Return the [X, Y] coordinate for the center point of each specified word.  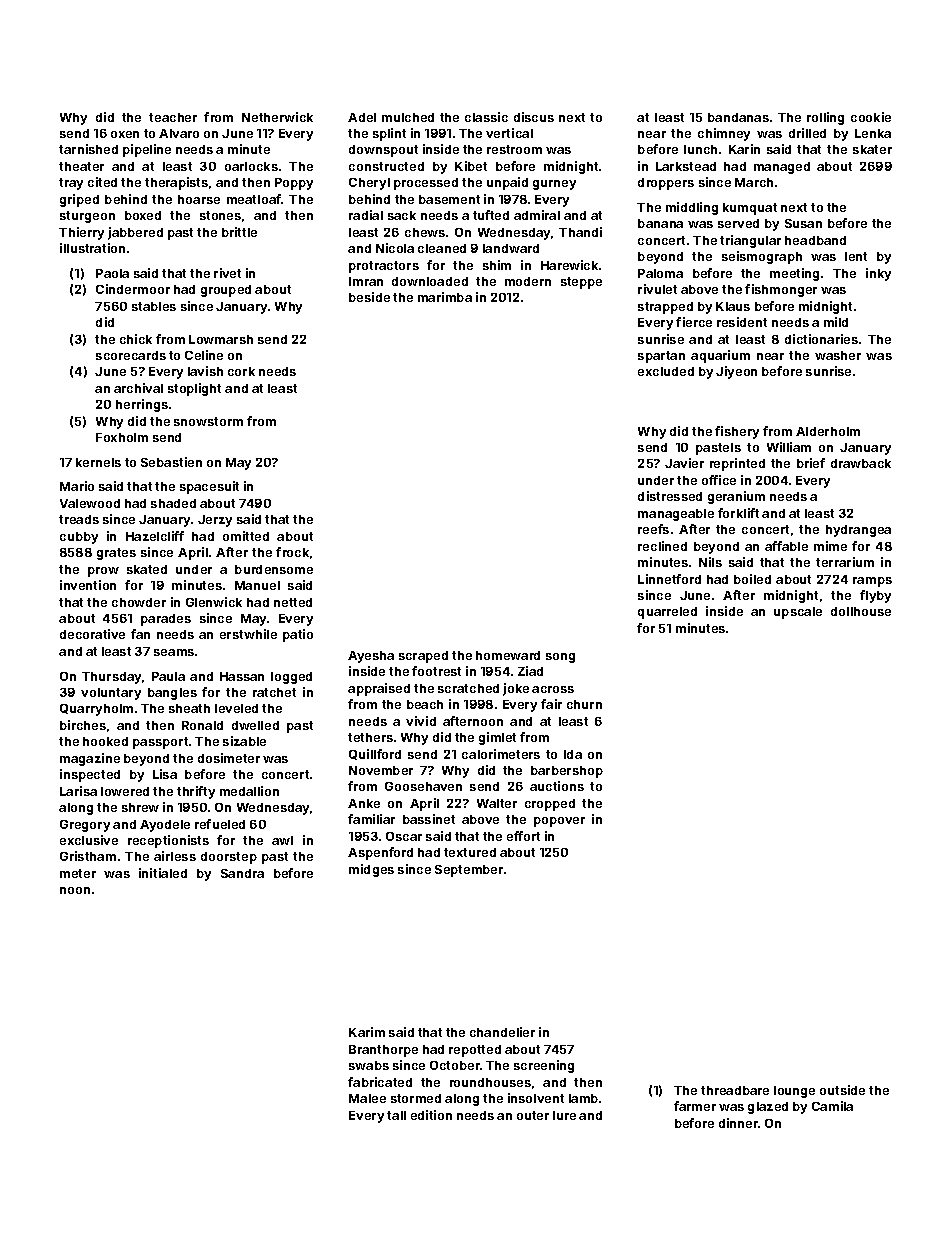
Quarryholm [96, 710]
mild [836, 322]
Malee [367, 1098]
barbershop [567, 772]
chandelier [502, 1032]
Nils [710, 562]
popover [559, 822]
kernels [98, 462]
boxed [143, 215]
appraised [379, 689]
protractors [384, 267]
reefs [653, 529]
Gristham [88, 856]
